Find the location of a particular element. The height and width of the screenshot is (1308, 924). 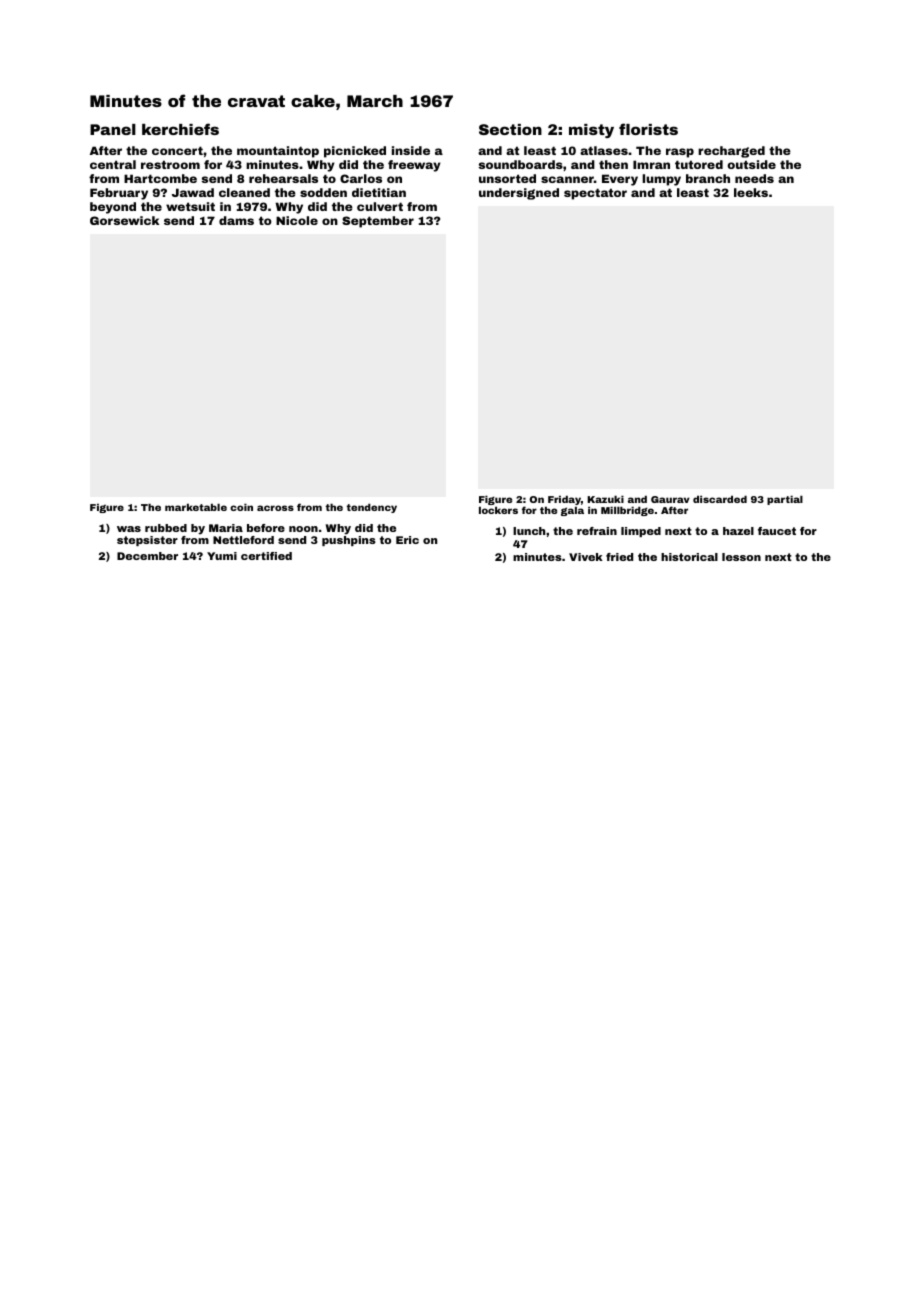

kerchiefs is located at coordinates (180, 129).
